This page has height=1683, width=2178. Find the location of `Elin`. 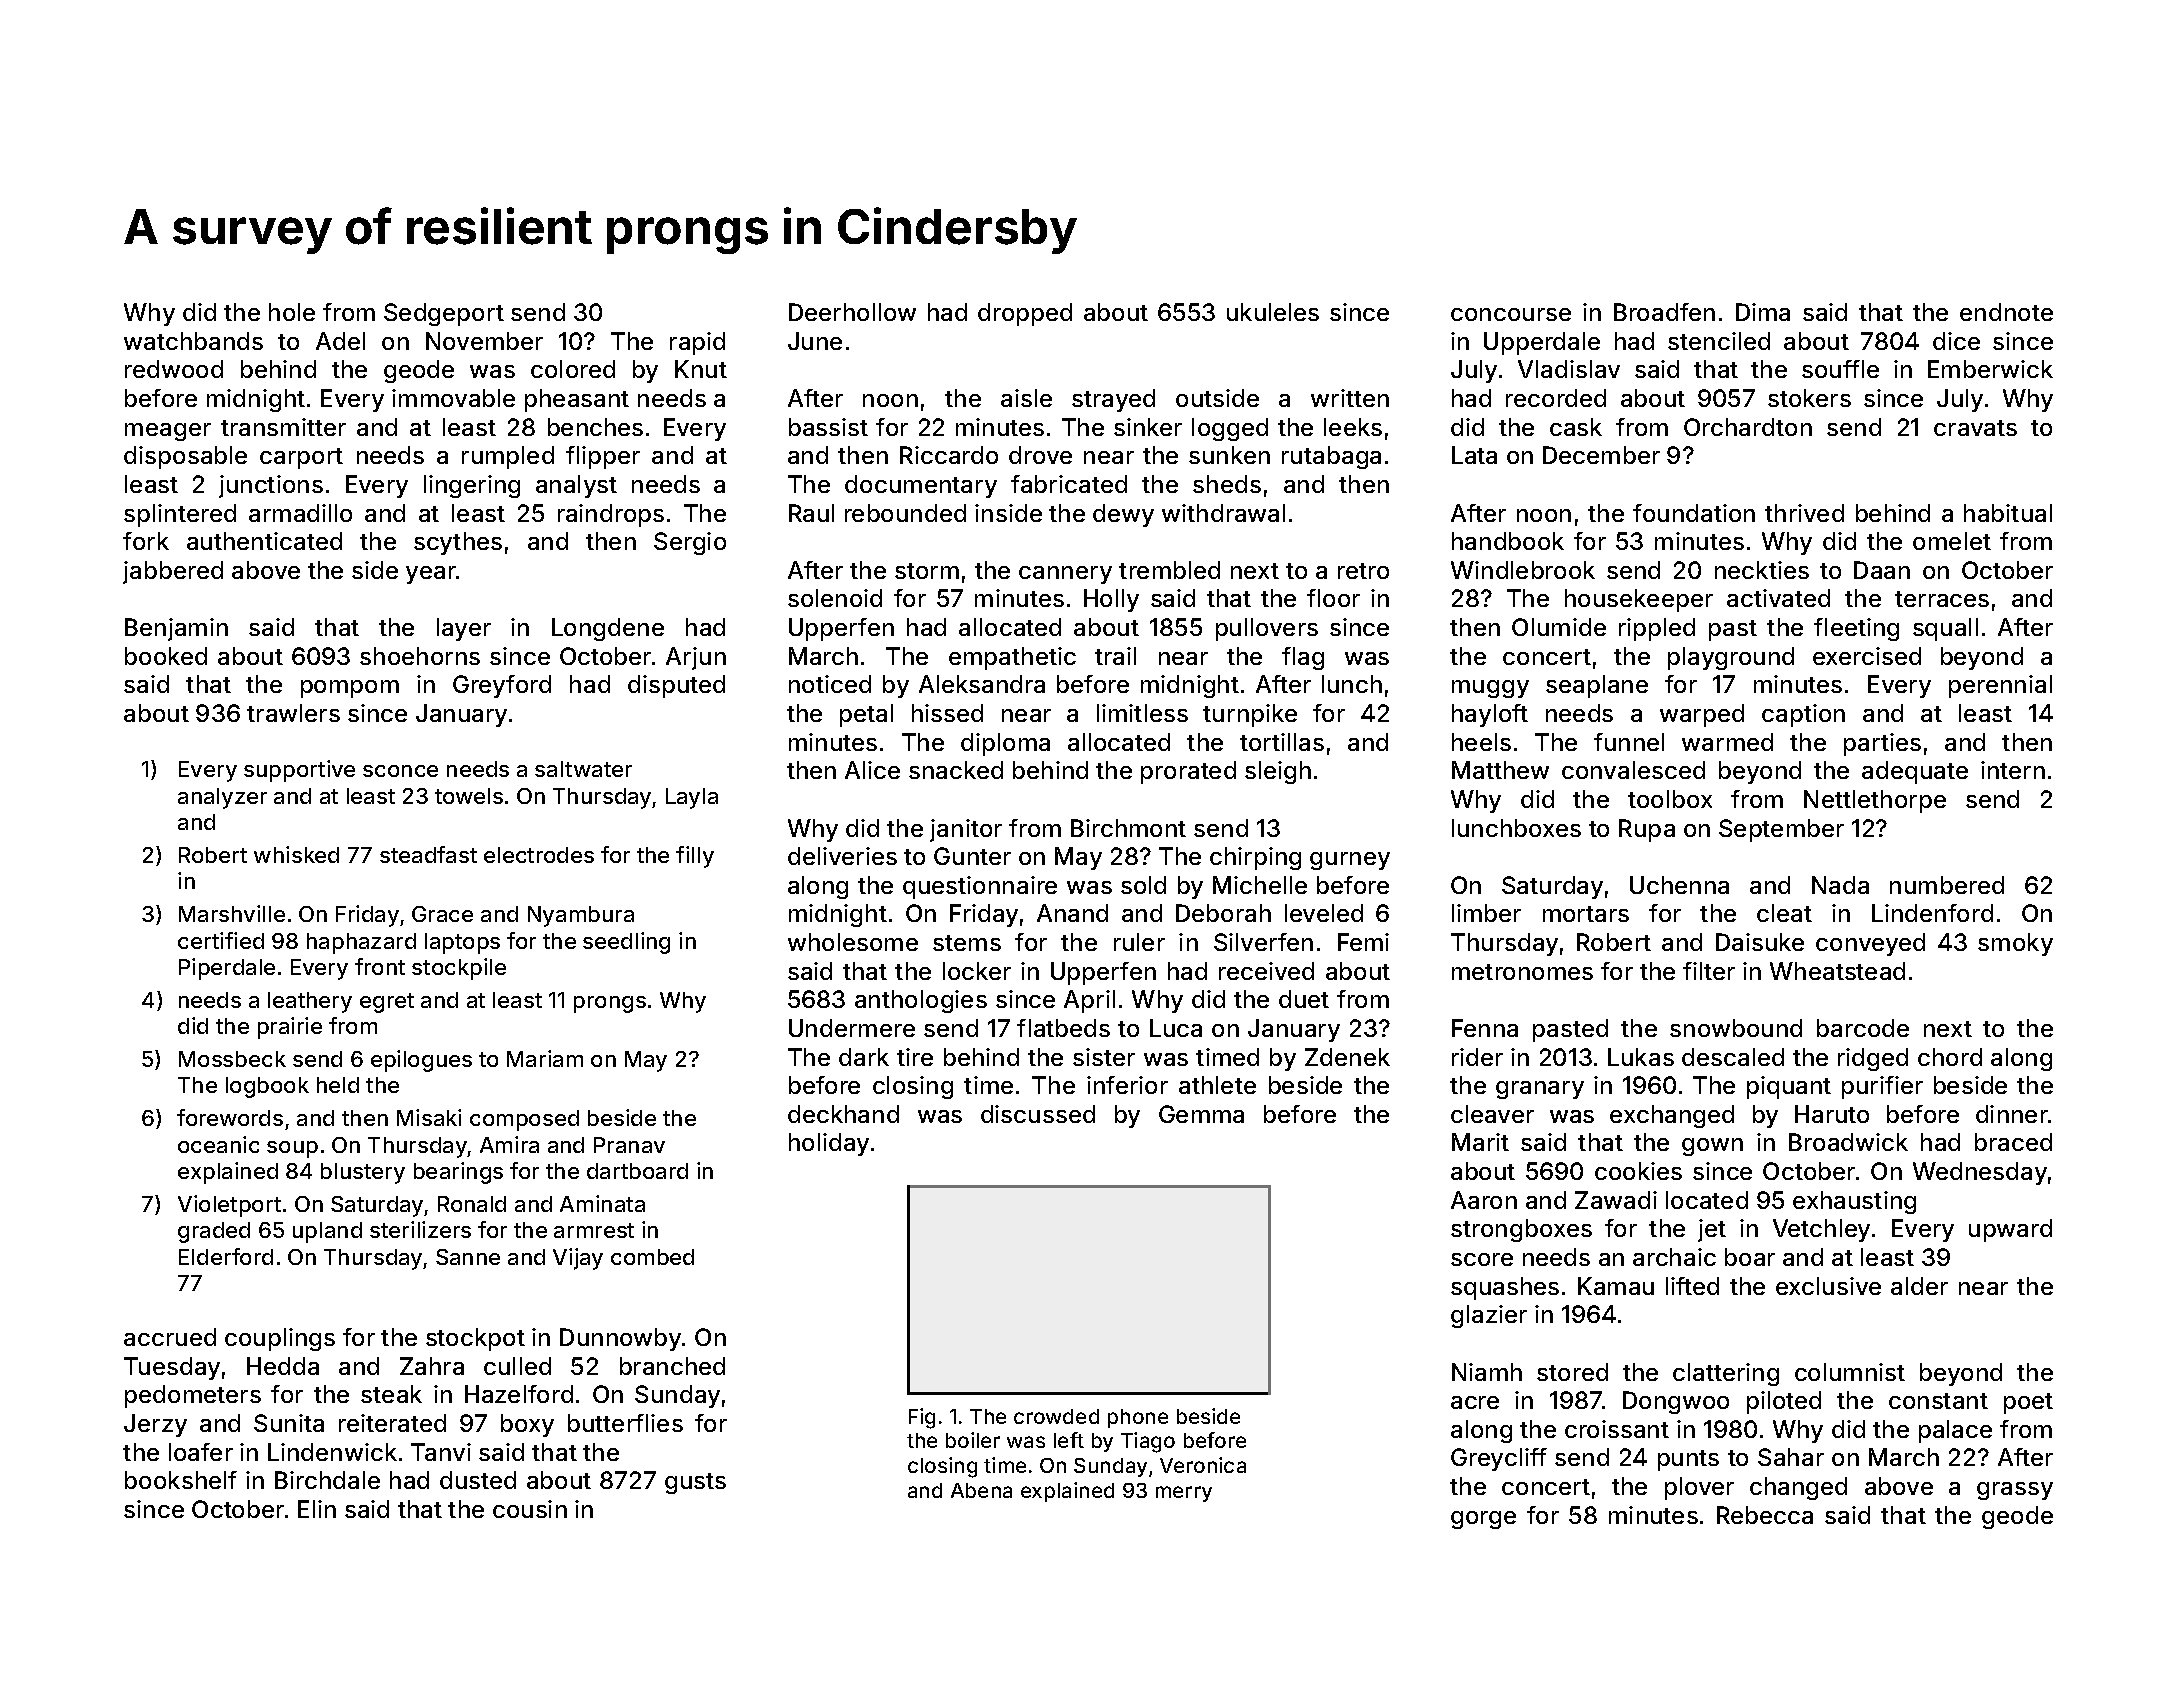

Elin is located at coordinates (317, 1509).
